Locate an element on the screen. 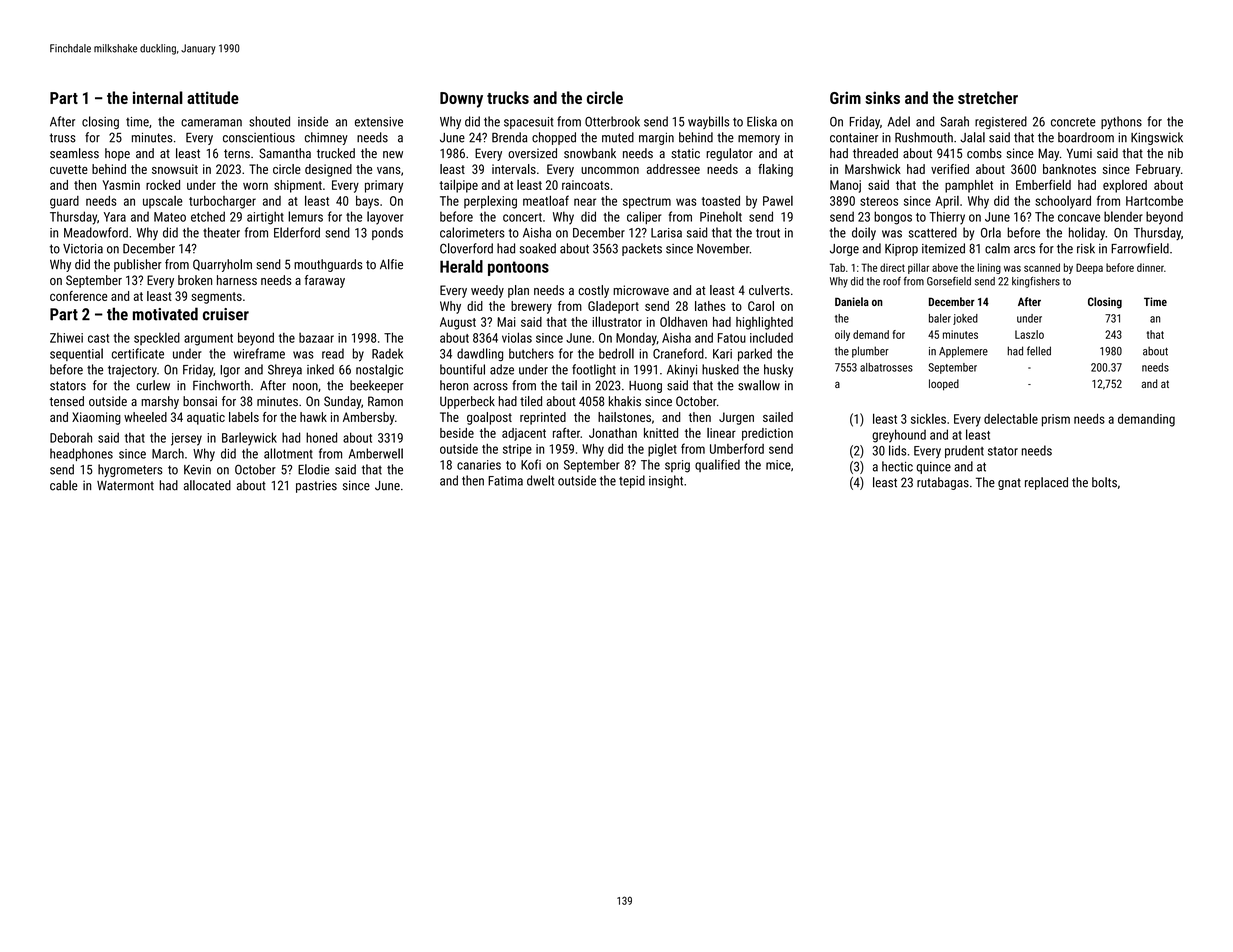 The image size is (1233, 952). included is located at coordinates (771, 337).
